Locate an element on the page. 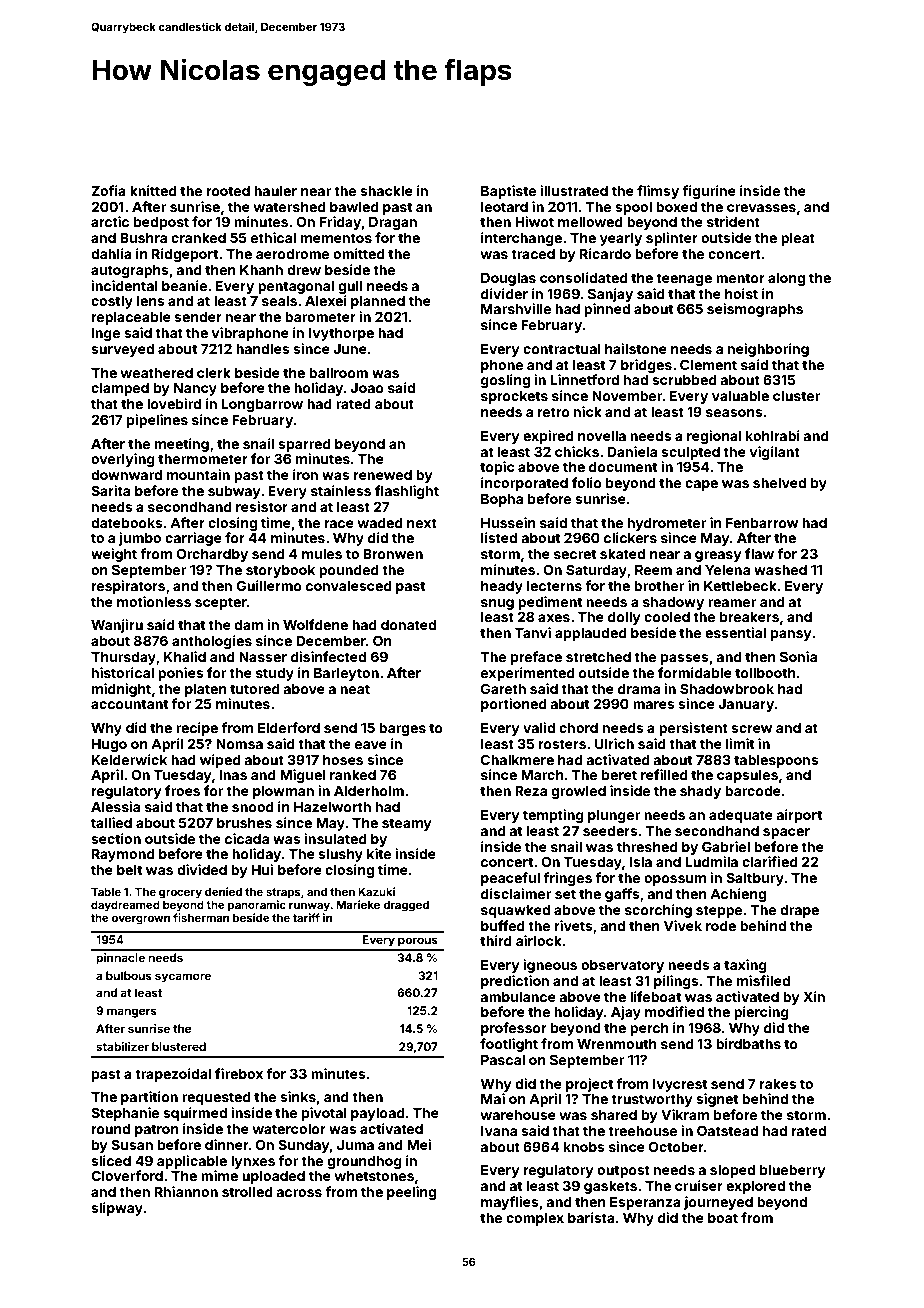 The width and height of the image is (924, 1308). Zofia is located at coordinates (108, 190).
